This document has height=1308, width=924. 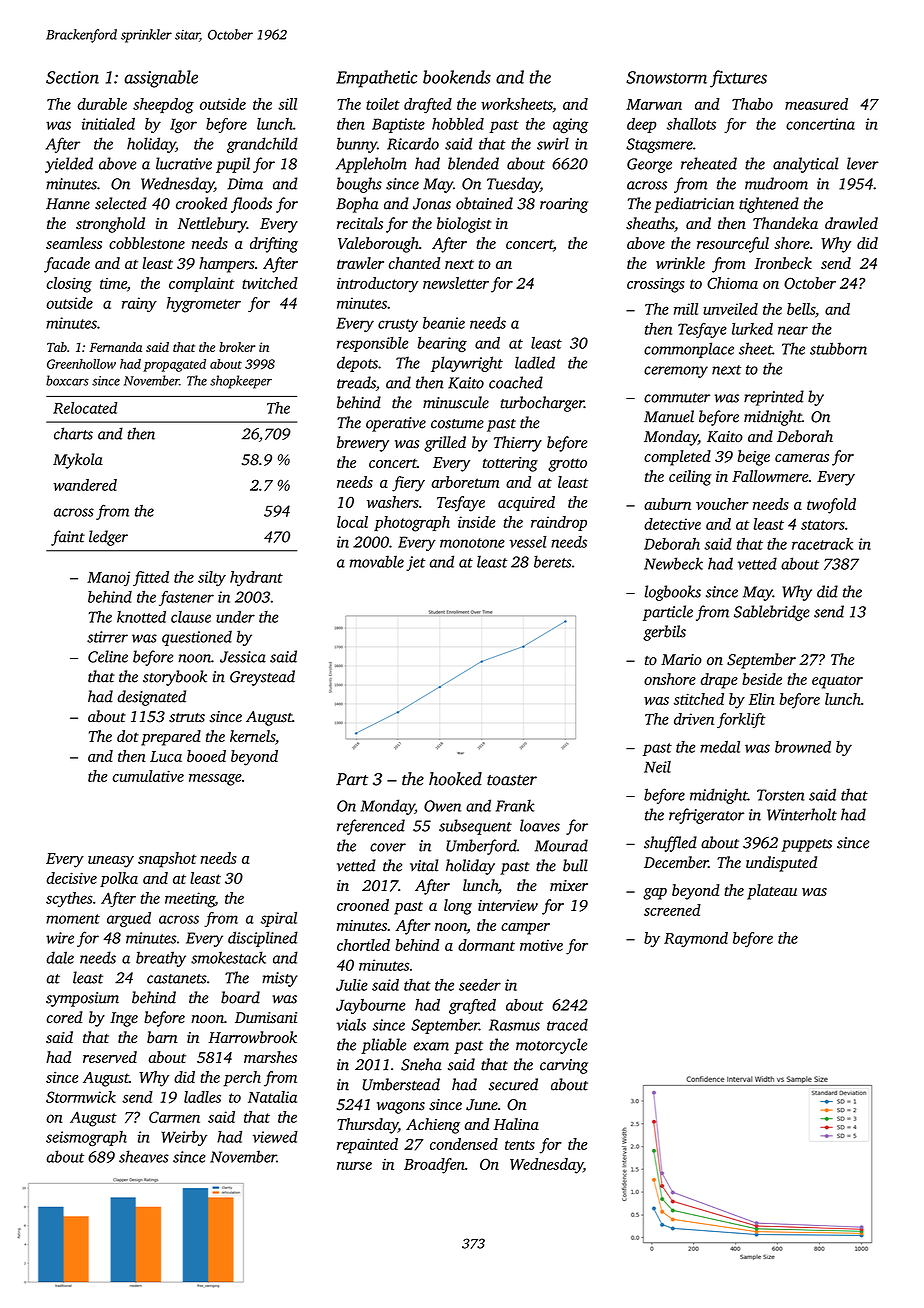 What do you see at coordinates (376, 79) in the document?
I see `Empathetic` at bounding box center [376, 79].
